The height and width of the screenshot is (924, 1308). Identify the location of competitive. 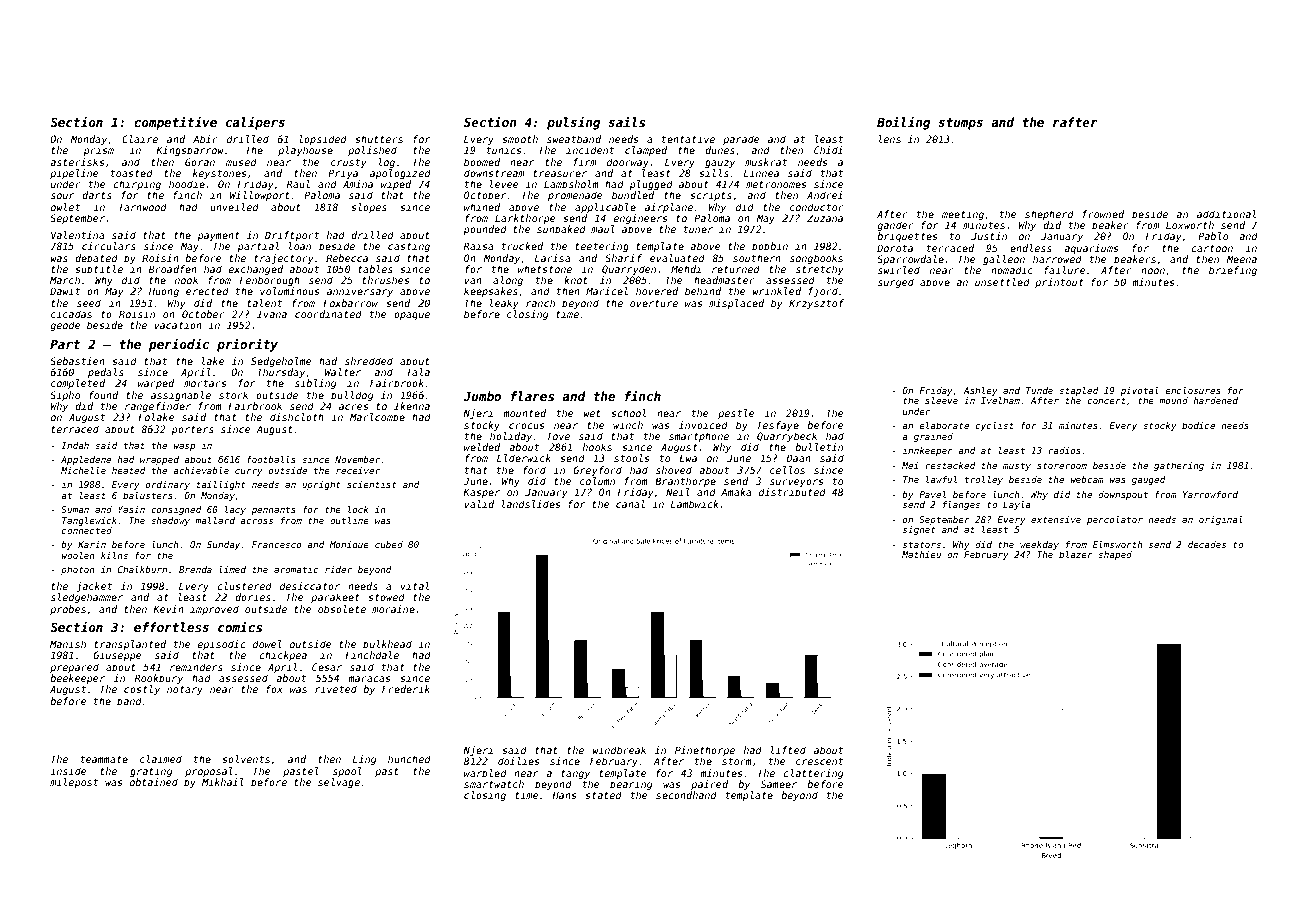
(175, 123).
